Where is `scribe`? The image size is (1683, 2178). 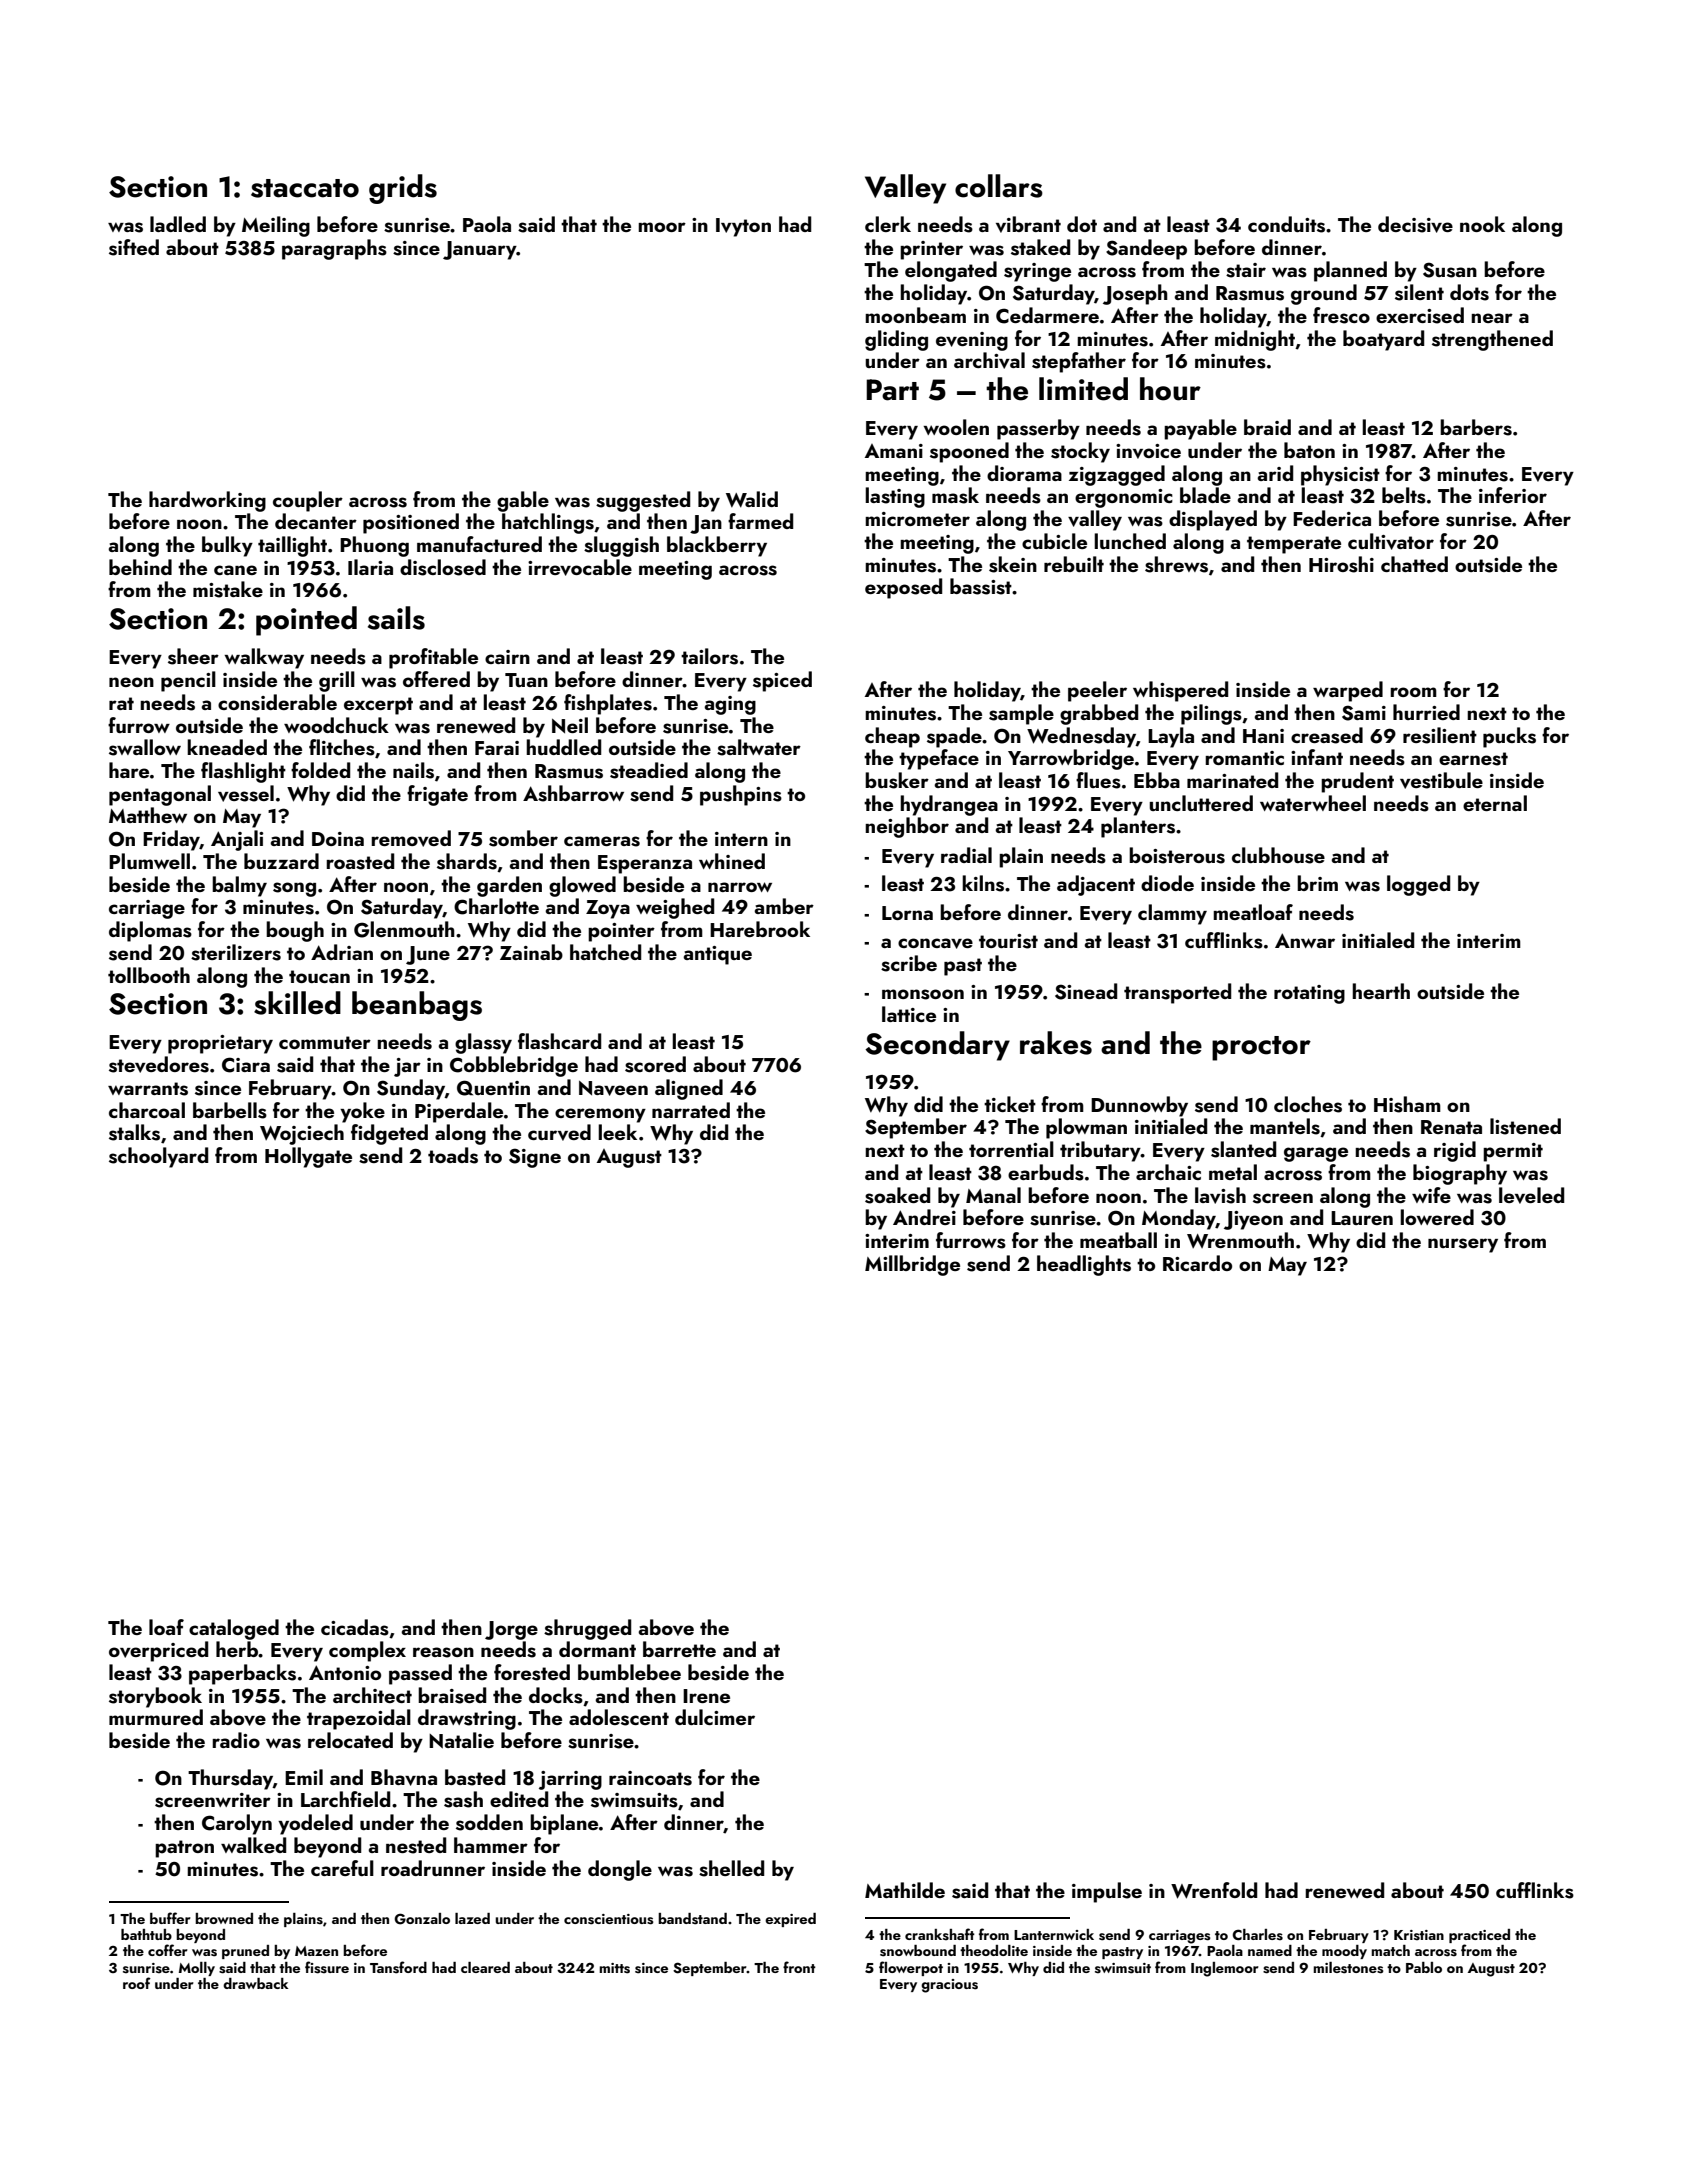 scribe is located at coordinates (909, 963).
